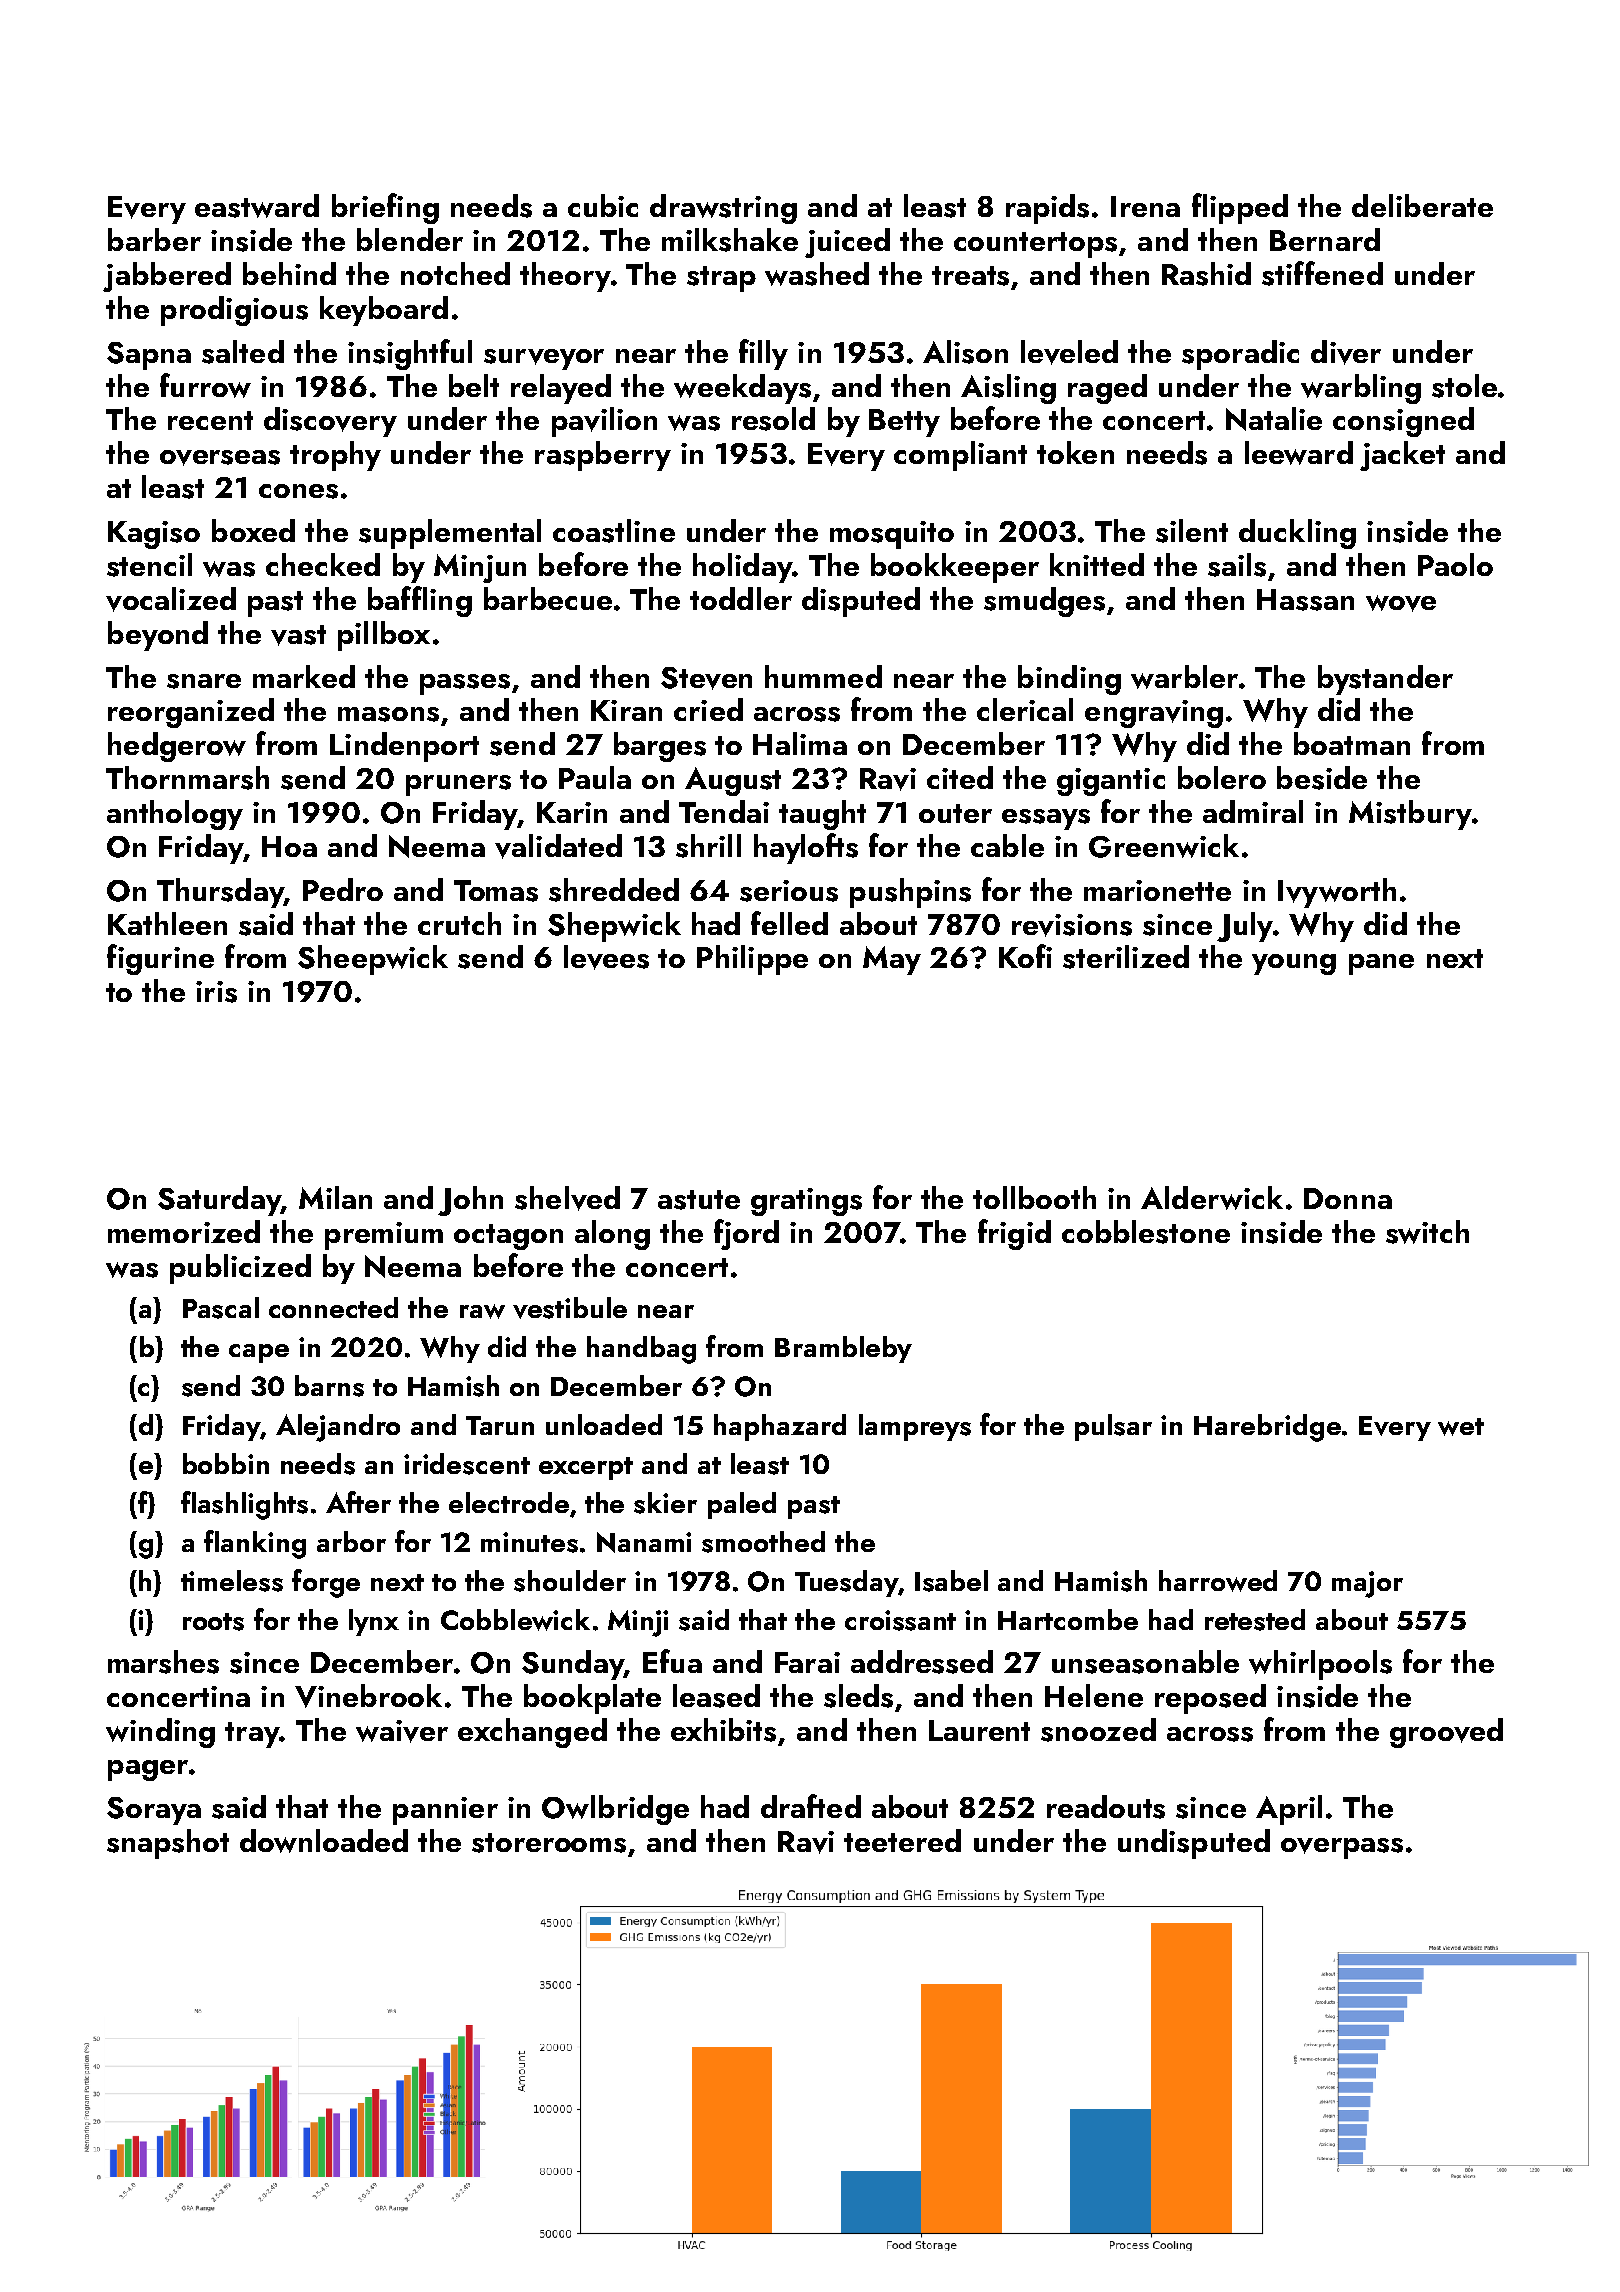 The width and height of the screenshot is (1620, 2292). What do you see at coordinates (1455, 564) in the screenshot?
I see `Paolo` at bounding box center [1455, 564].
